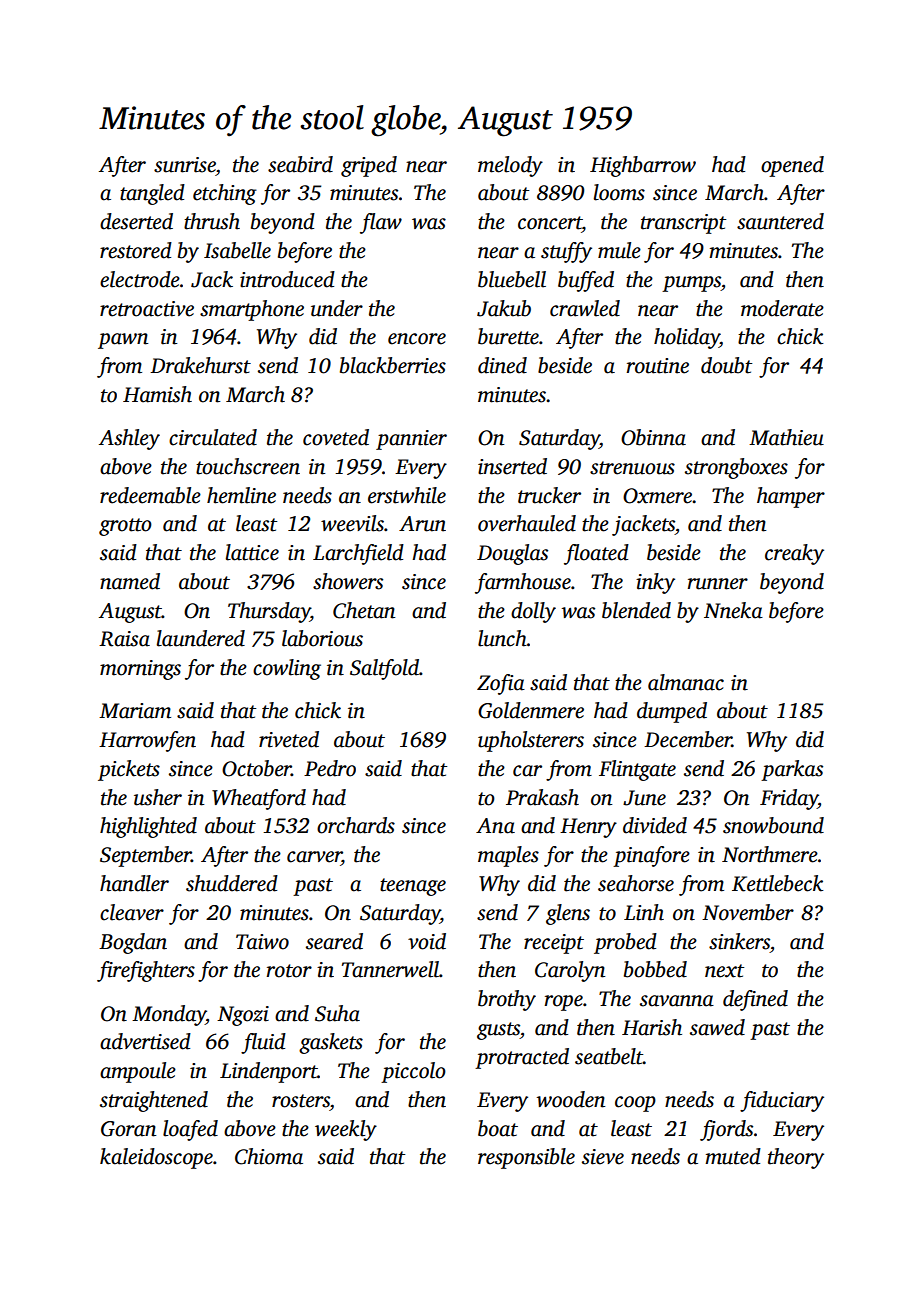 The image size is (924, 1311). Describe the element at coordinates (289, 739) in the screenshot. I see `riveted` at that location.
